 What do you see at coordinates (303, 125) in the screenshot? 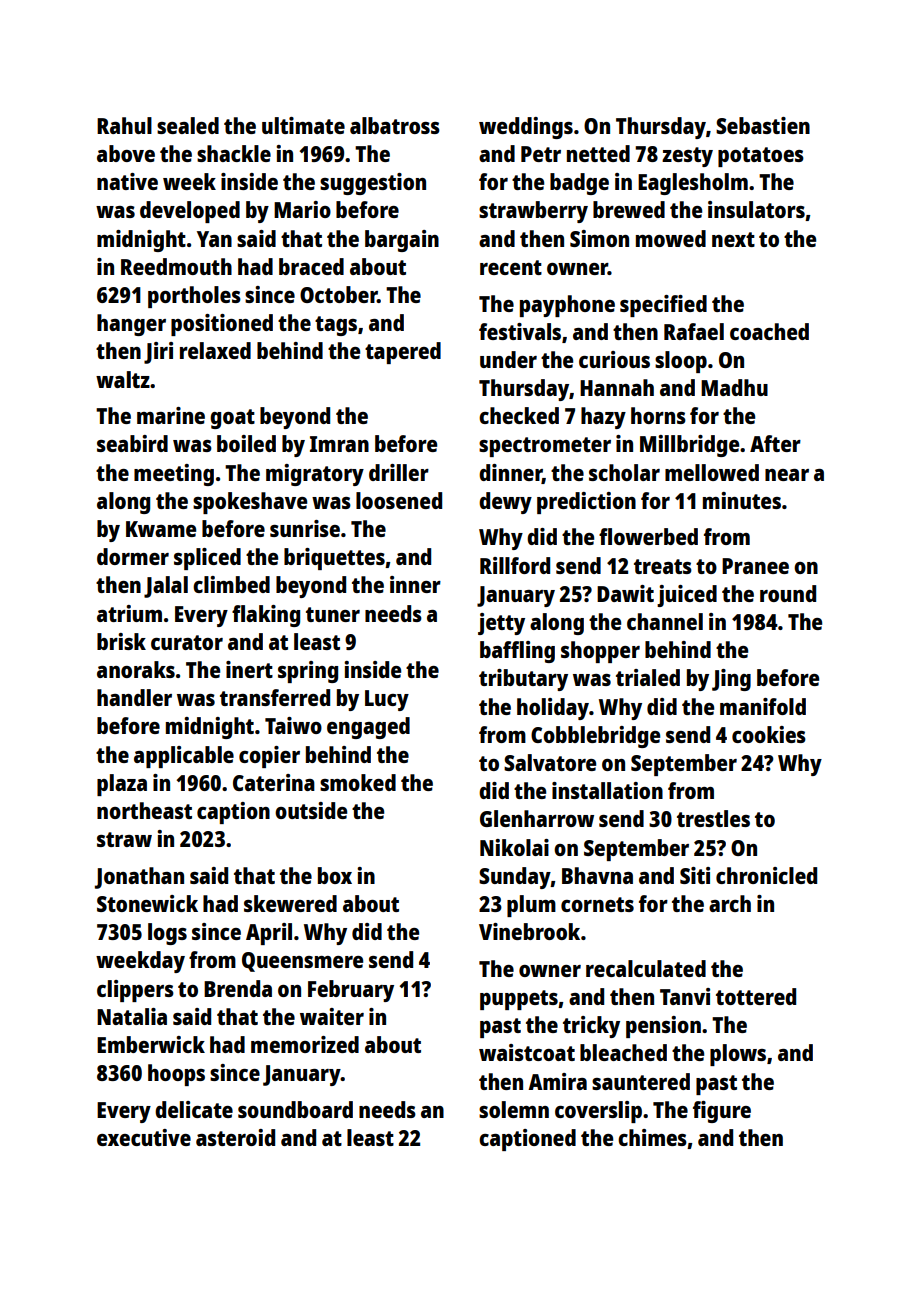
I see `ultimate` at bounding box center [303, 125].
